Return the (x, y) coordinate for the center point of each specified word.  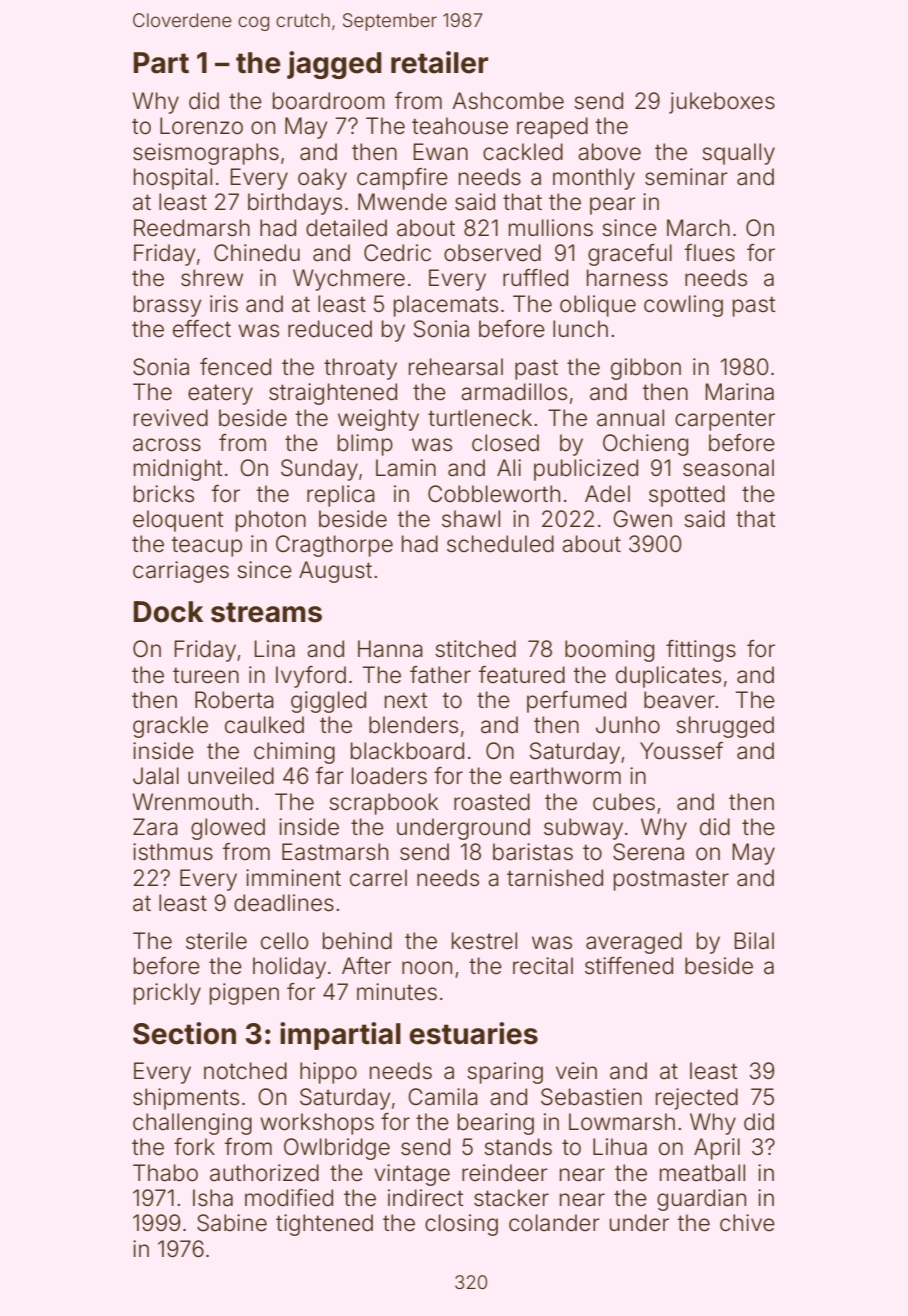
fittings (701, 651)
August (335, 572)
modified (289, 1198)
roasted (492, 802)
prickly (167, 994)
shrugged (725, 727)
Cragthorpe (334, 546)
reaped (552, 128)
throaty (360, 369)
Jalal (156, 776)
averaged (634, 943)
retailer (439, 62)
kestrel (484, 941)
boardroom (329, 101)
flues (710, 253)
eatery (220, 394)
